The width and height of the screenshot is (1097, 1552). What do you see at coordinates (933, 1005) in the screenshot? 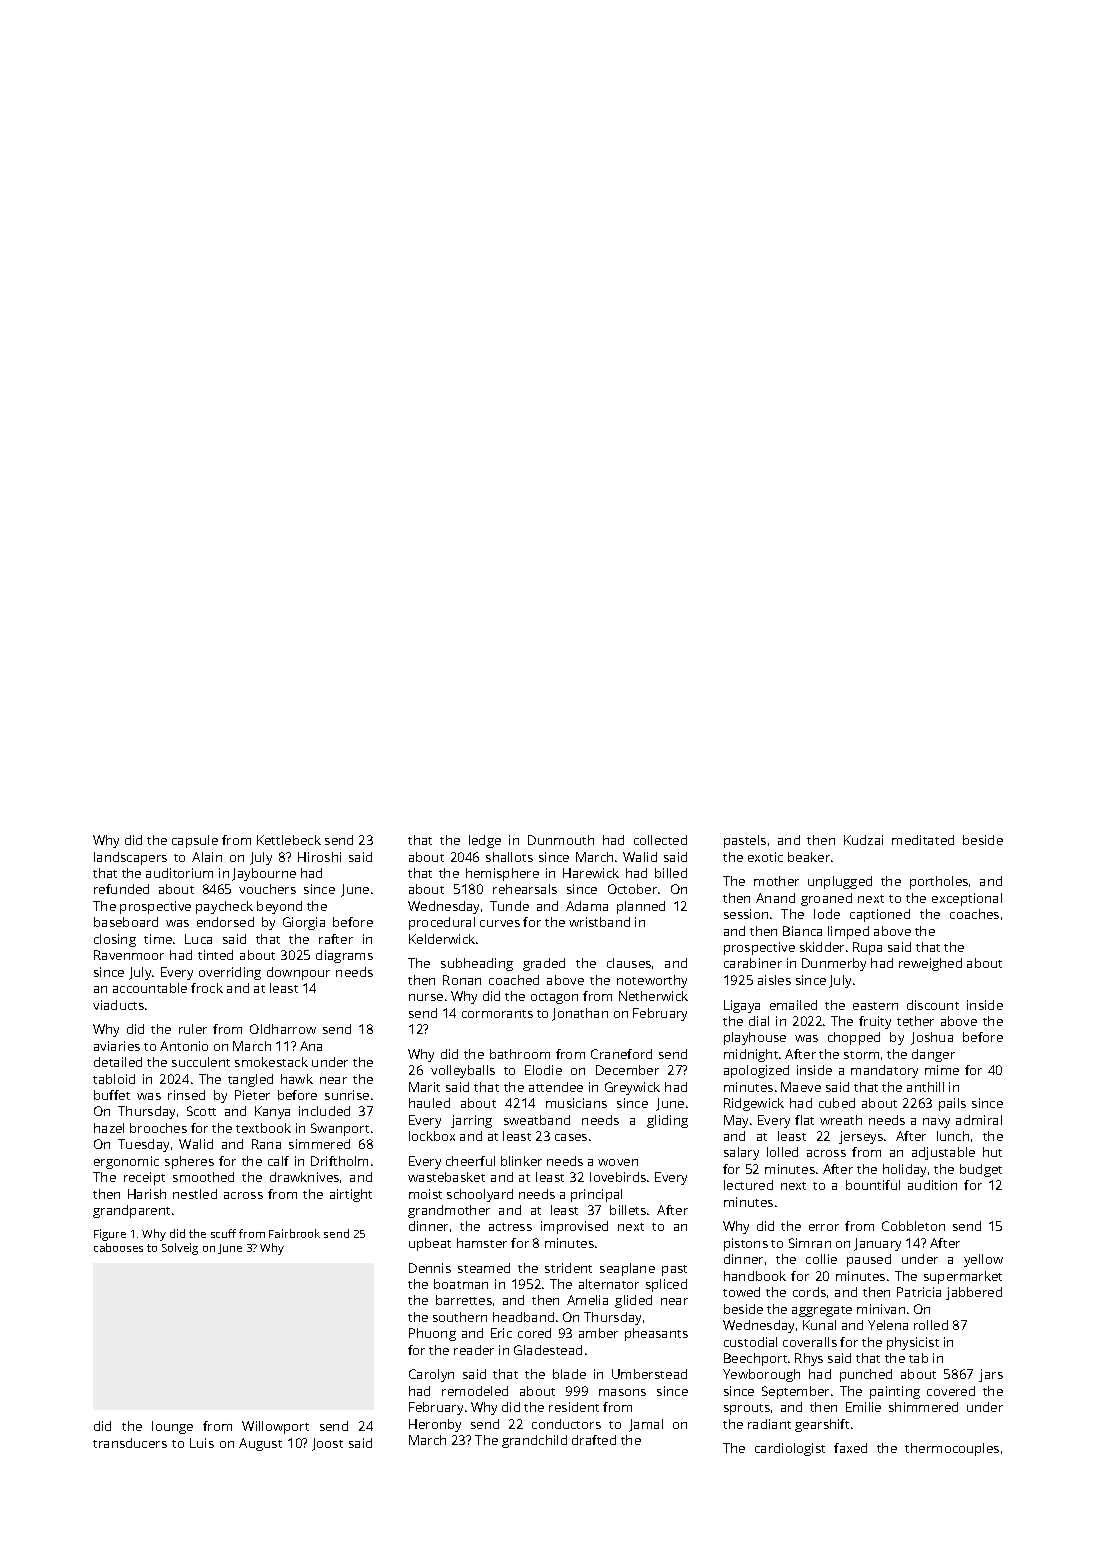
I see `discount` at bounding box center [933, 1005].
